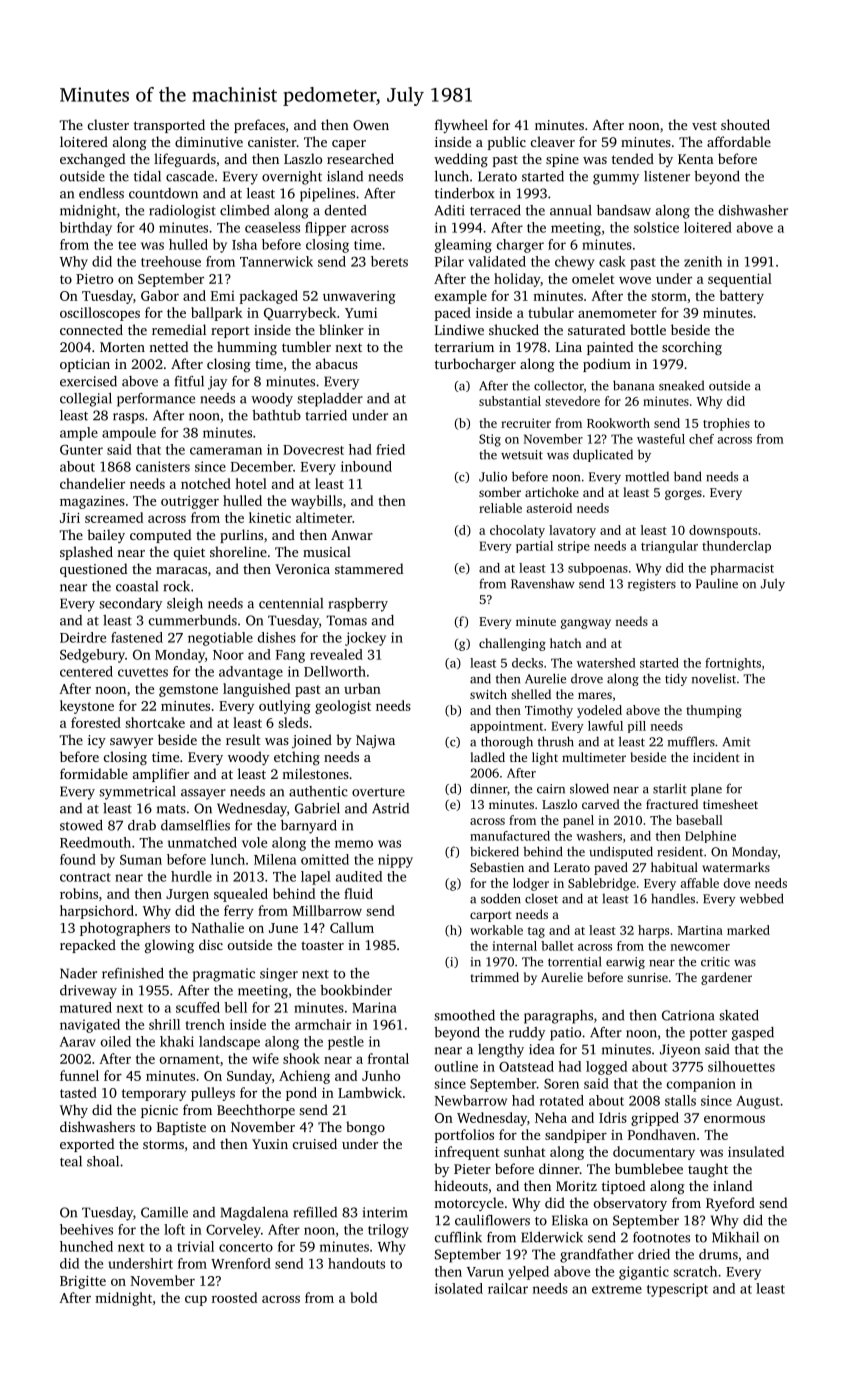 Image resolution: width=849 pixels, height=1400 pixels. What do you see at coordinates (179, 329) in the document?
I see `remedial` at bounding box center [179, 329].
